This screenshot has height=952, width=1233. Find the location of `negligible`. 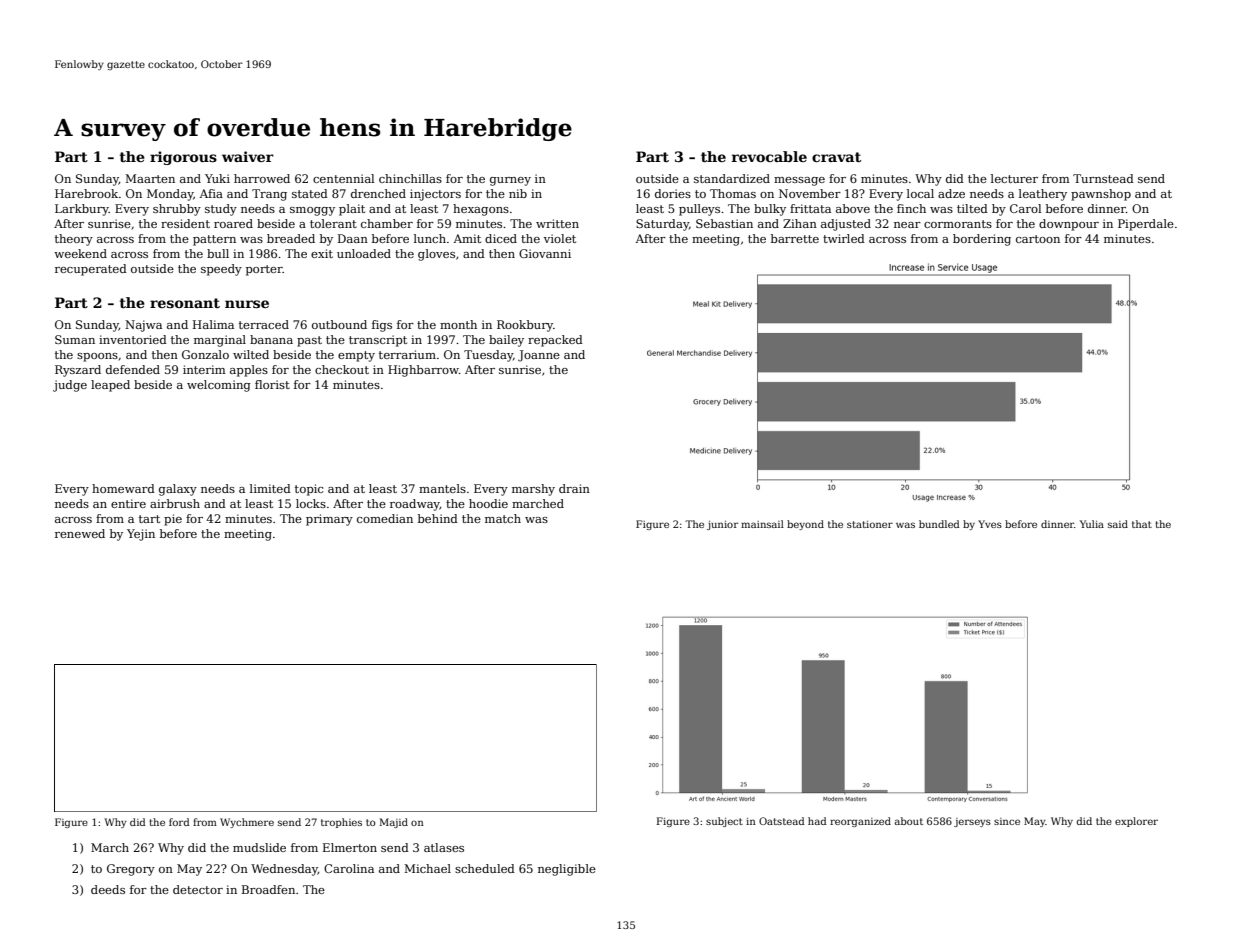

negligible is located at coordinates (567, 870).
